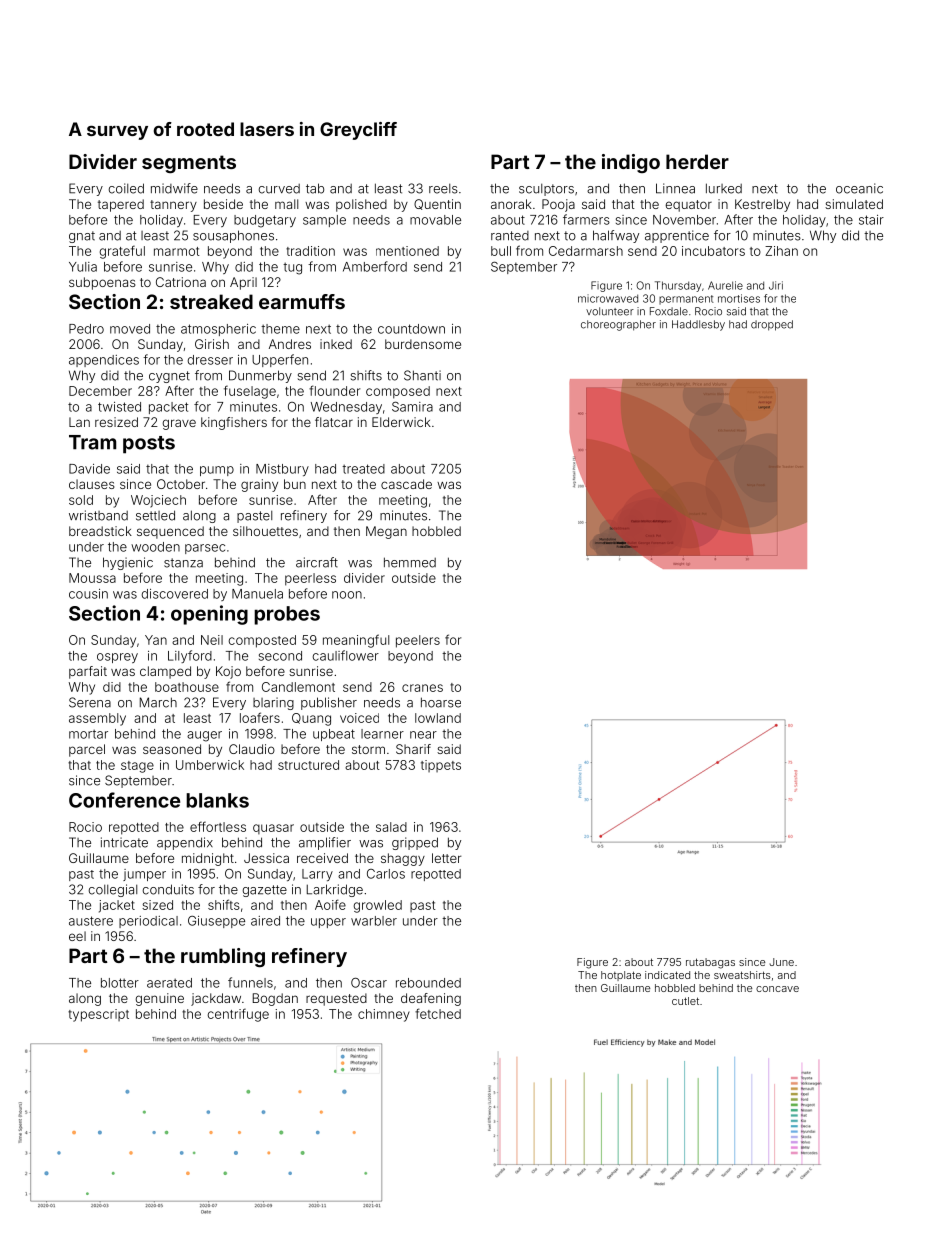 Image resolution: width=952 pixels, height=1233 pixels. What do you see at coordinates (189, 164) in the screenshot?
I see `segments` at bounding box center [189, 164].
